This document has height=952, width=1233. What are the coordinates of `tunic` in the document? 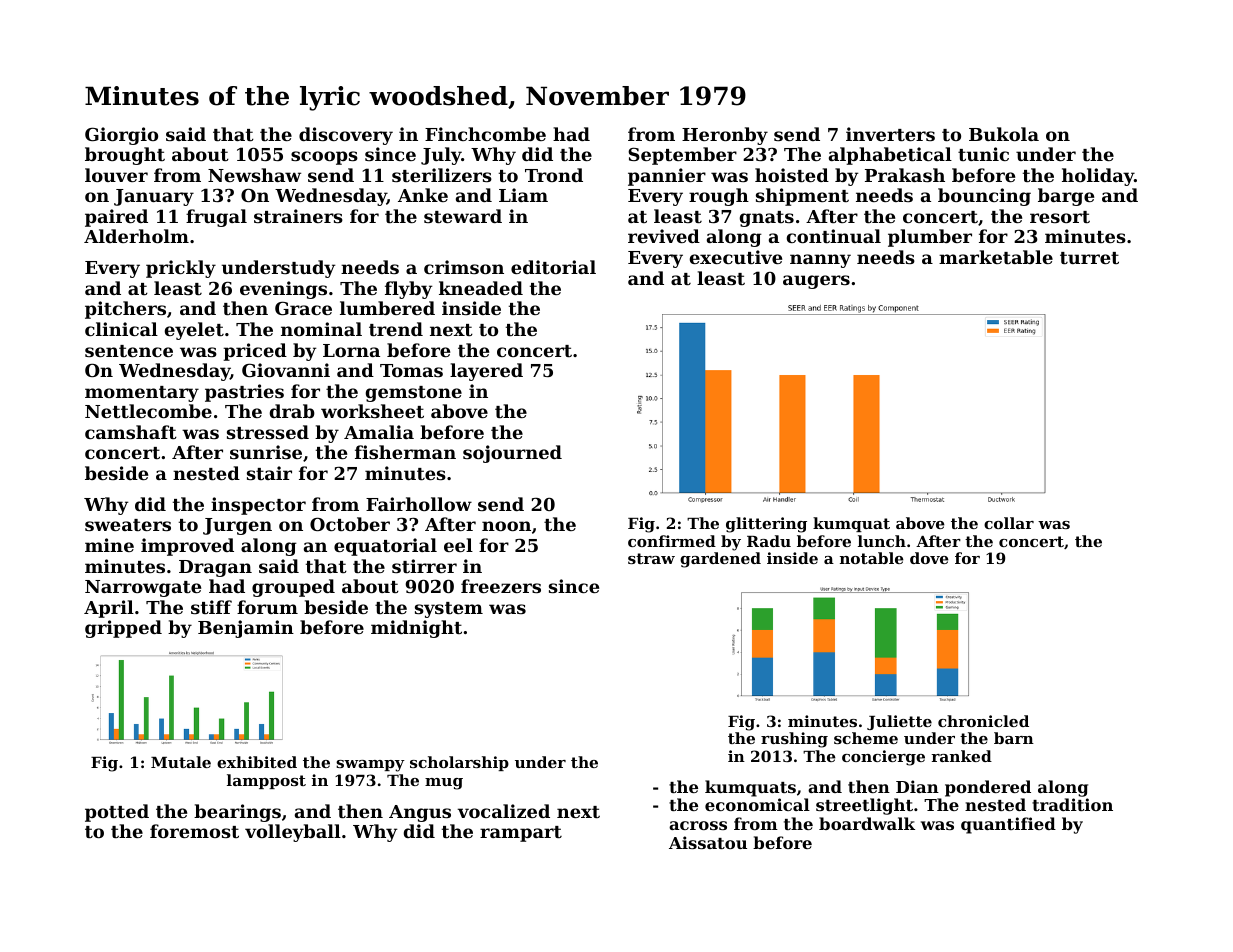 It's located at (983, 154).
